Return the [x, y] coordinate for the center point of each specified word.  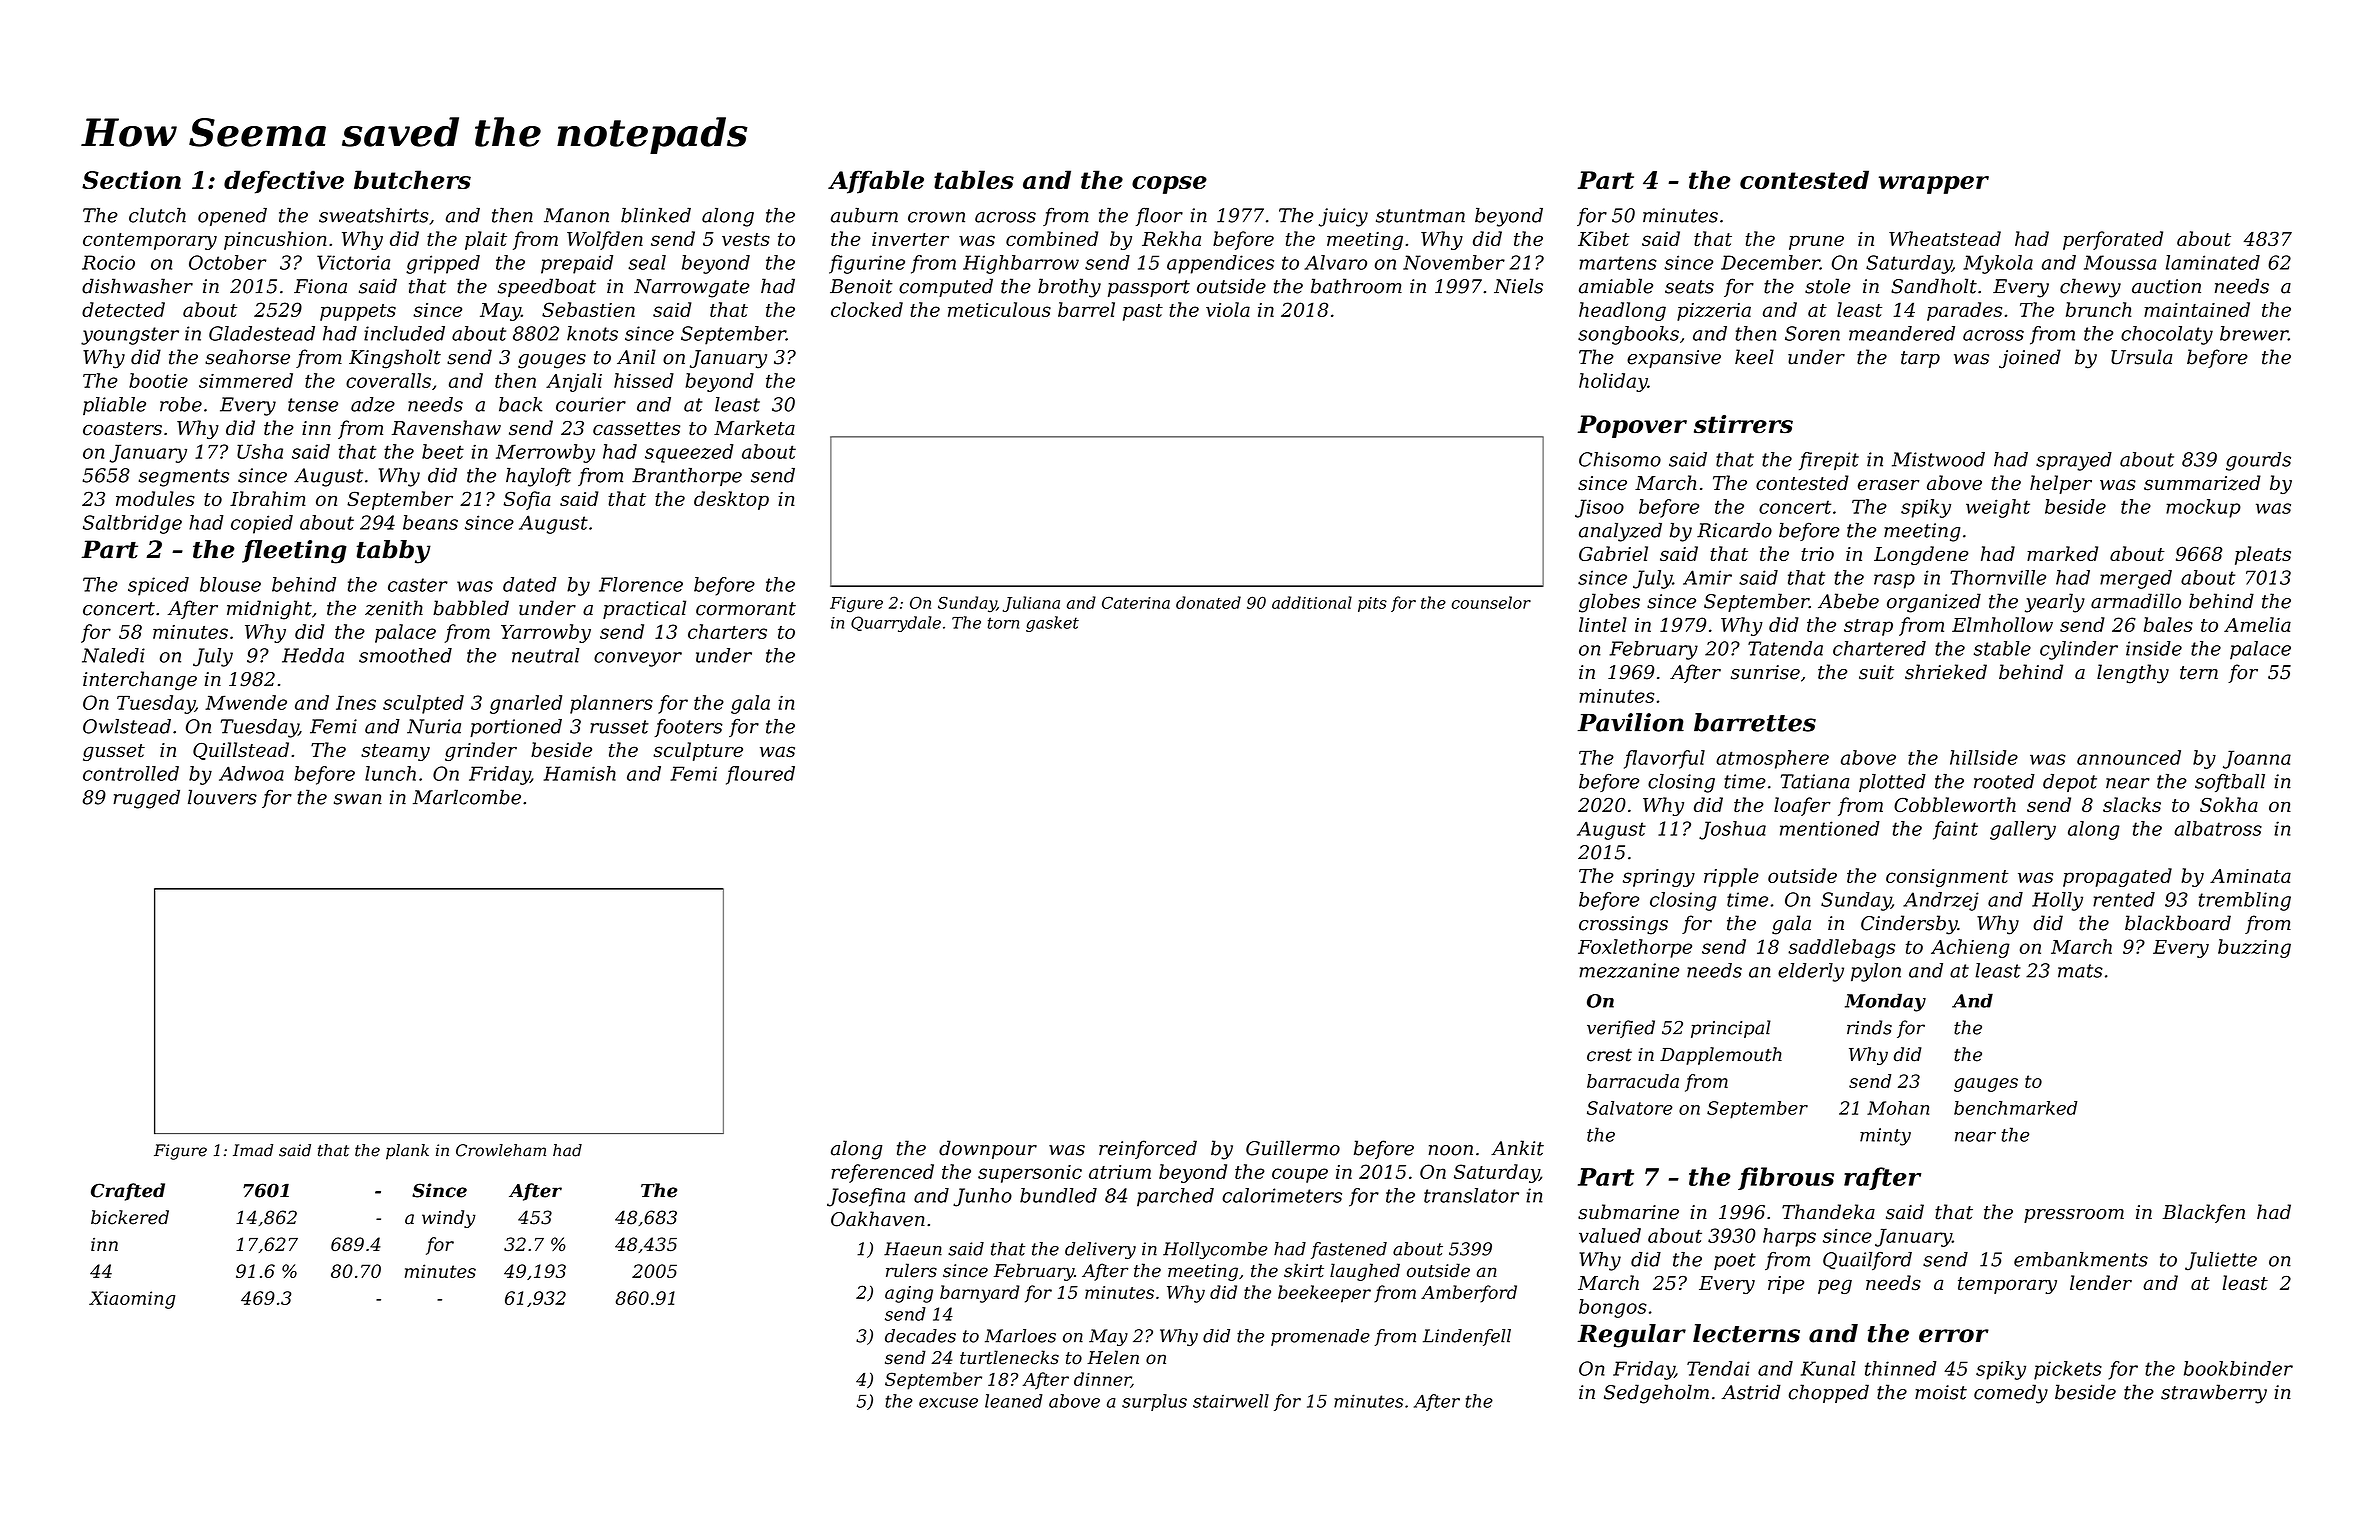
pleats [2263, 555]
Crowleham [501, 1150]
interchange [140, 681]
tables [974, 179]
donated [1208, 602]
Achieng [1970, 948]
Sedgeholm [1656, 1394]
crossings [1623, 925]
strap [1868, 627]
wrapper [1934, 185]
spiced [158, 586]
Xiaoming [132, 1300]
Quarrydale [896, 624]
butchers [412, 179]
